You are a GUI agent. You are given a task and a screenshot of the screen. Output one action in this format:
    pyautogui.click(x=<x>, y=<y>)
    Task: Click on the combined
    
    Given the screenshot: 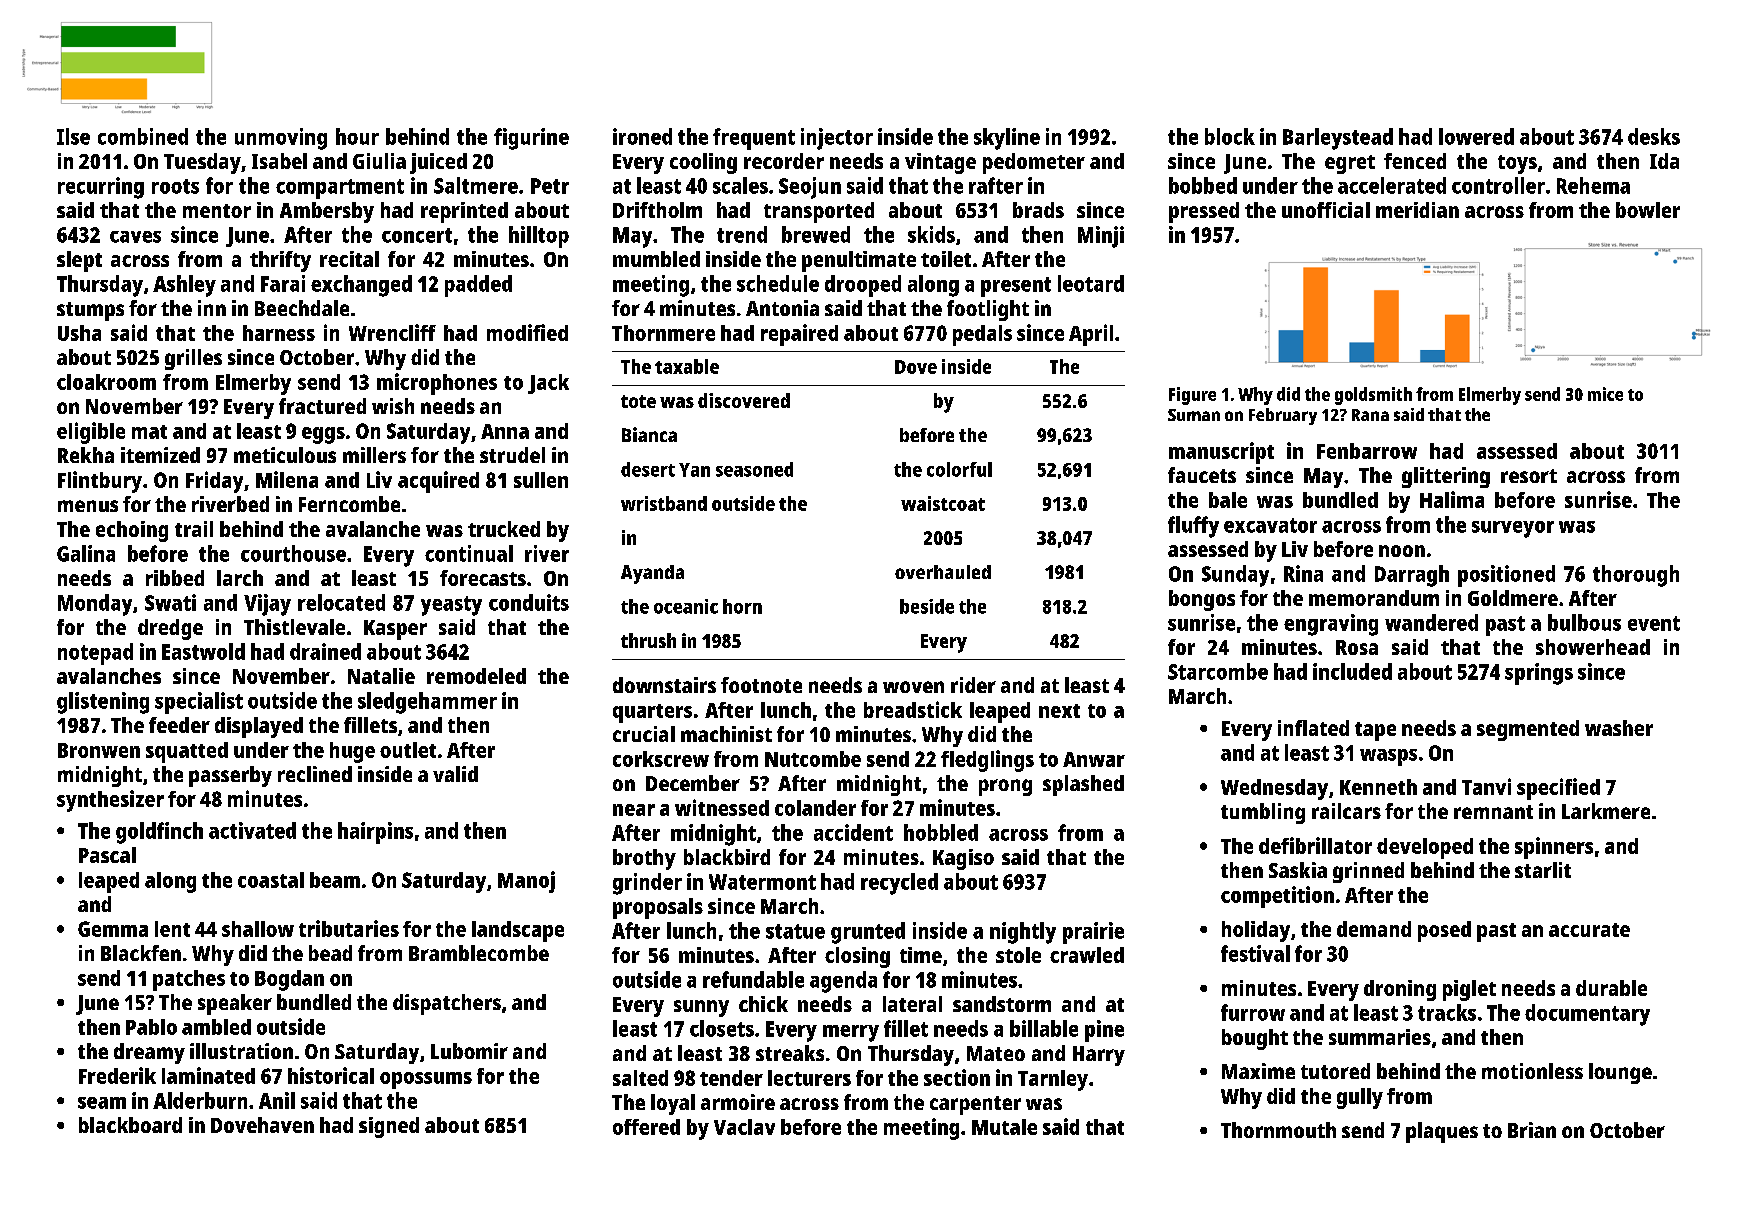 What is the action you would take?
    pyautogui.click(x=143, y=136)
